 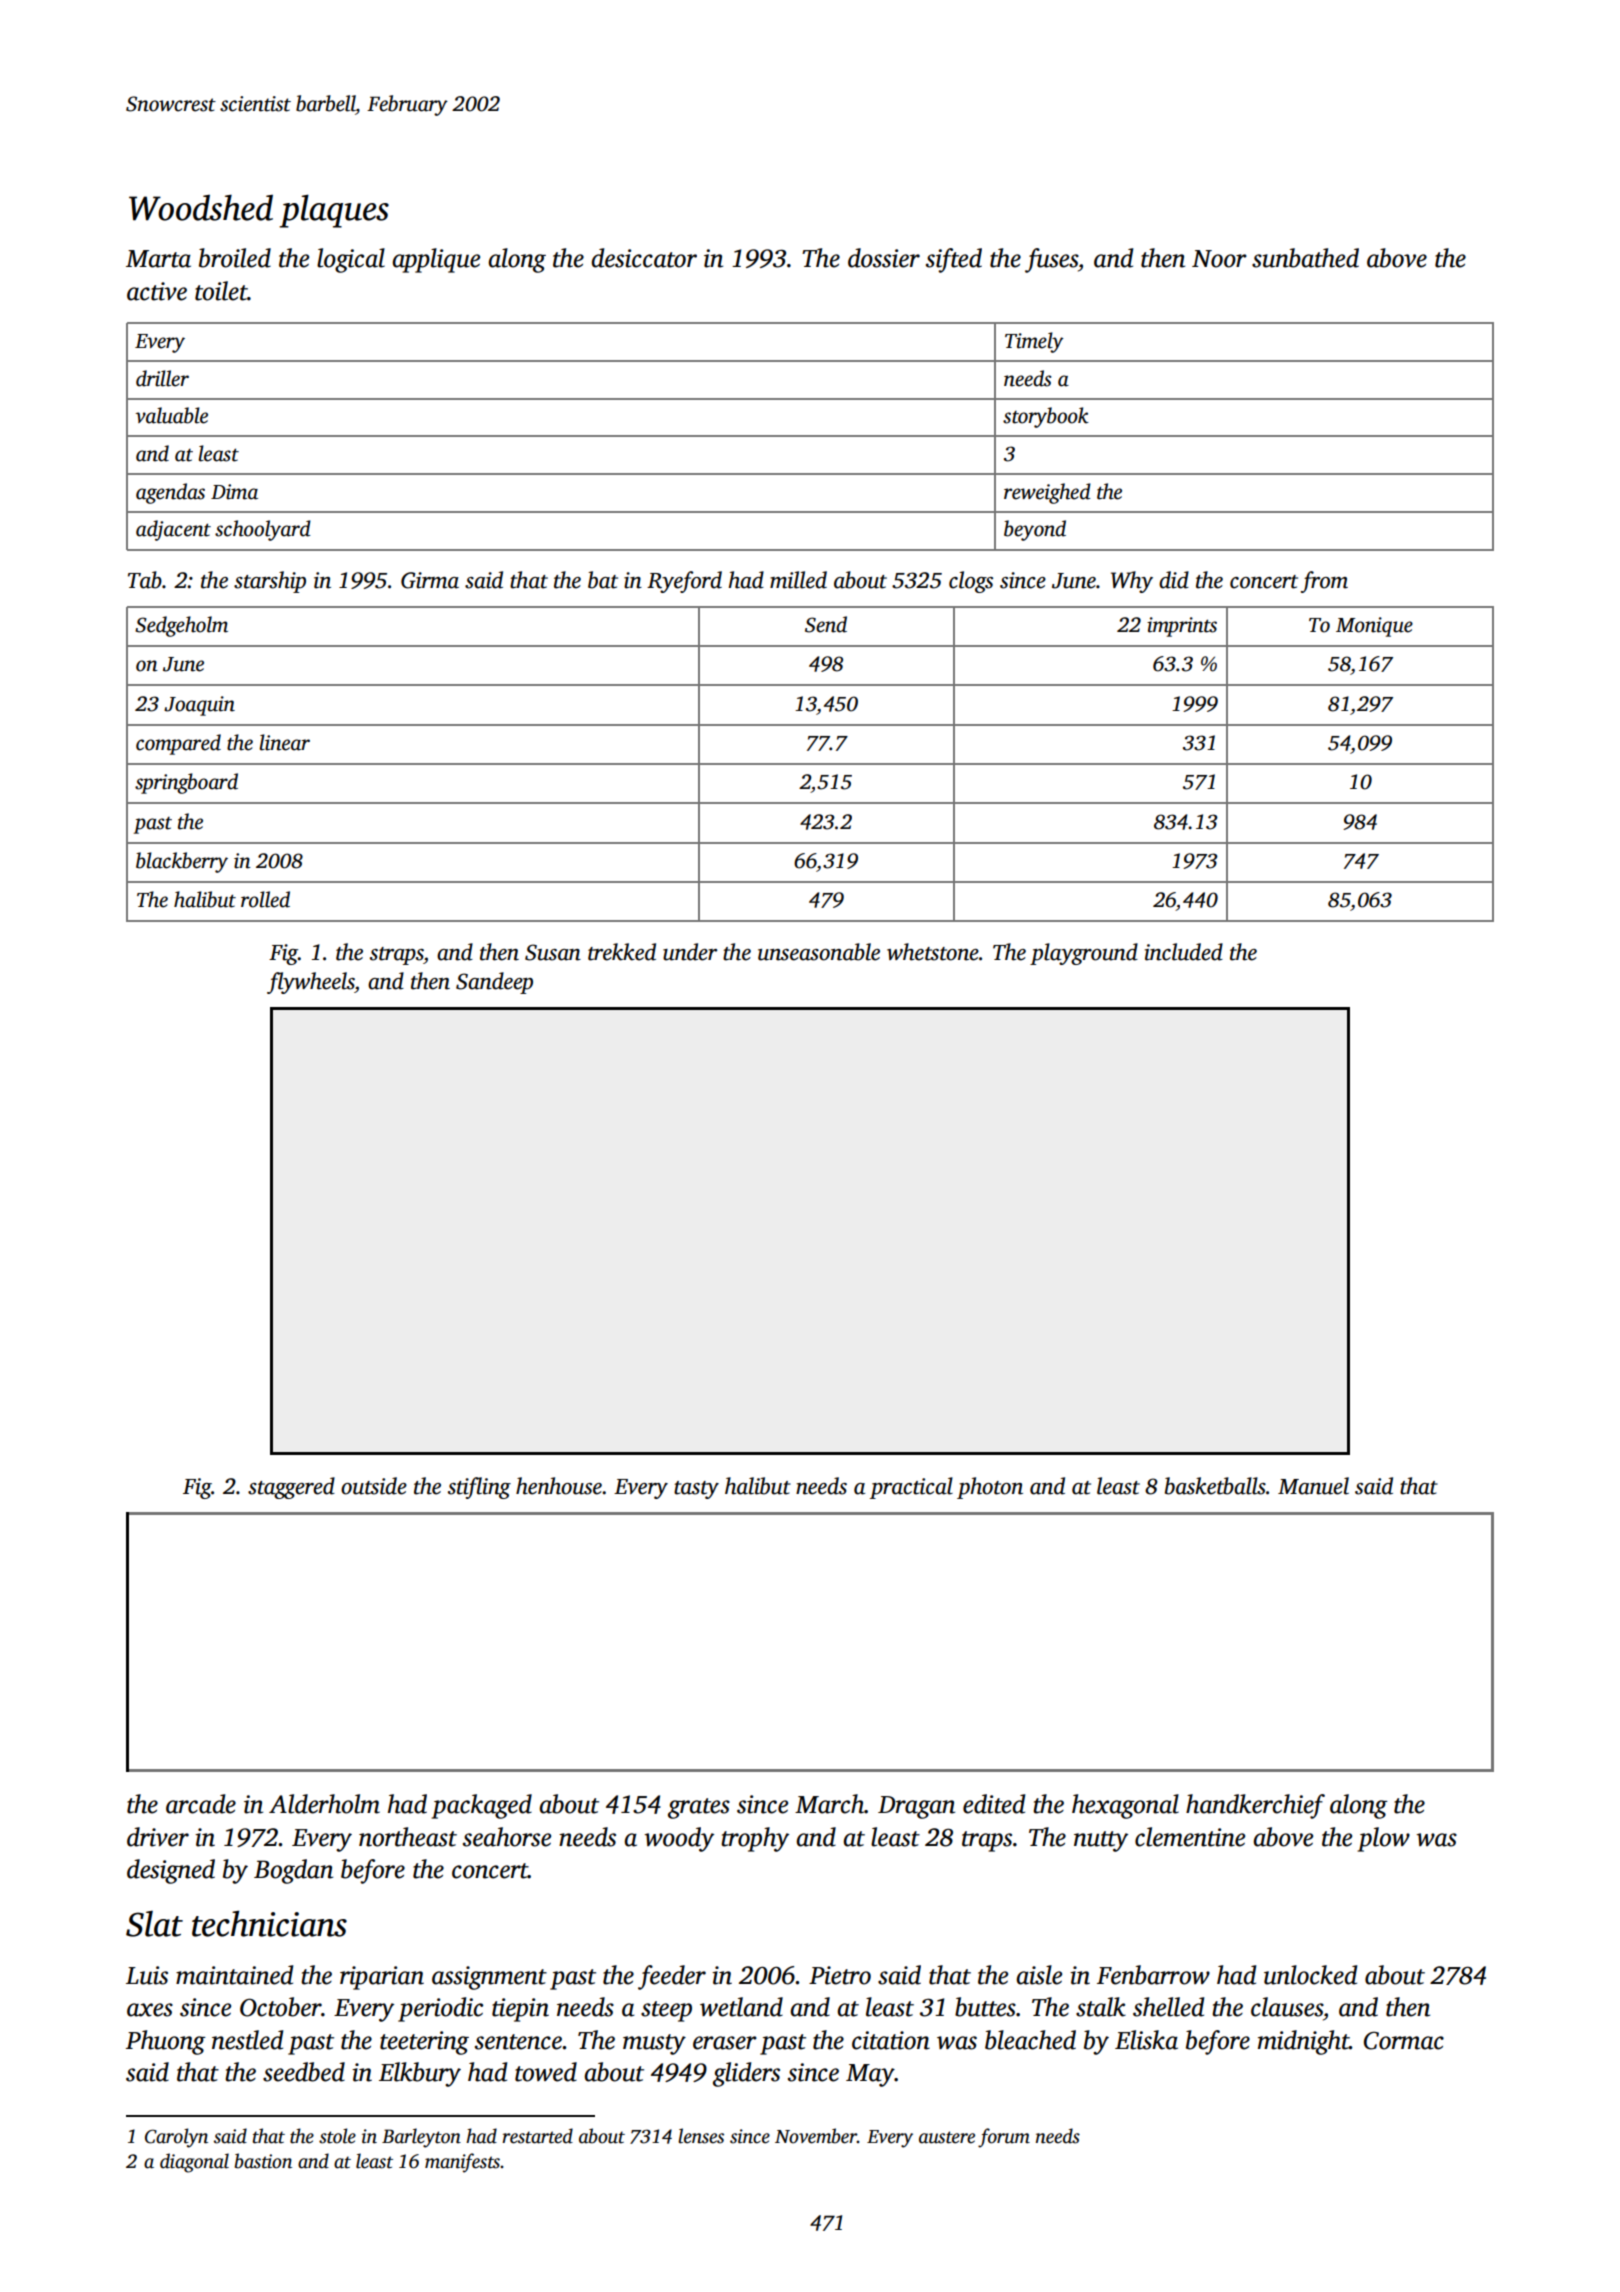 I want to click on desiccator, so click(x=644, y=258).
